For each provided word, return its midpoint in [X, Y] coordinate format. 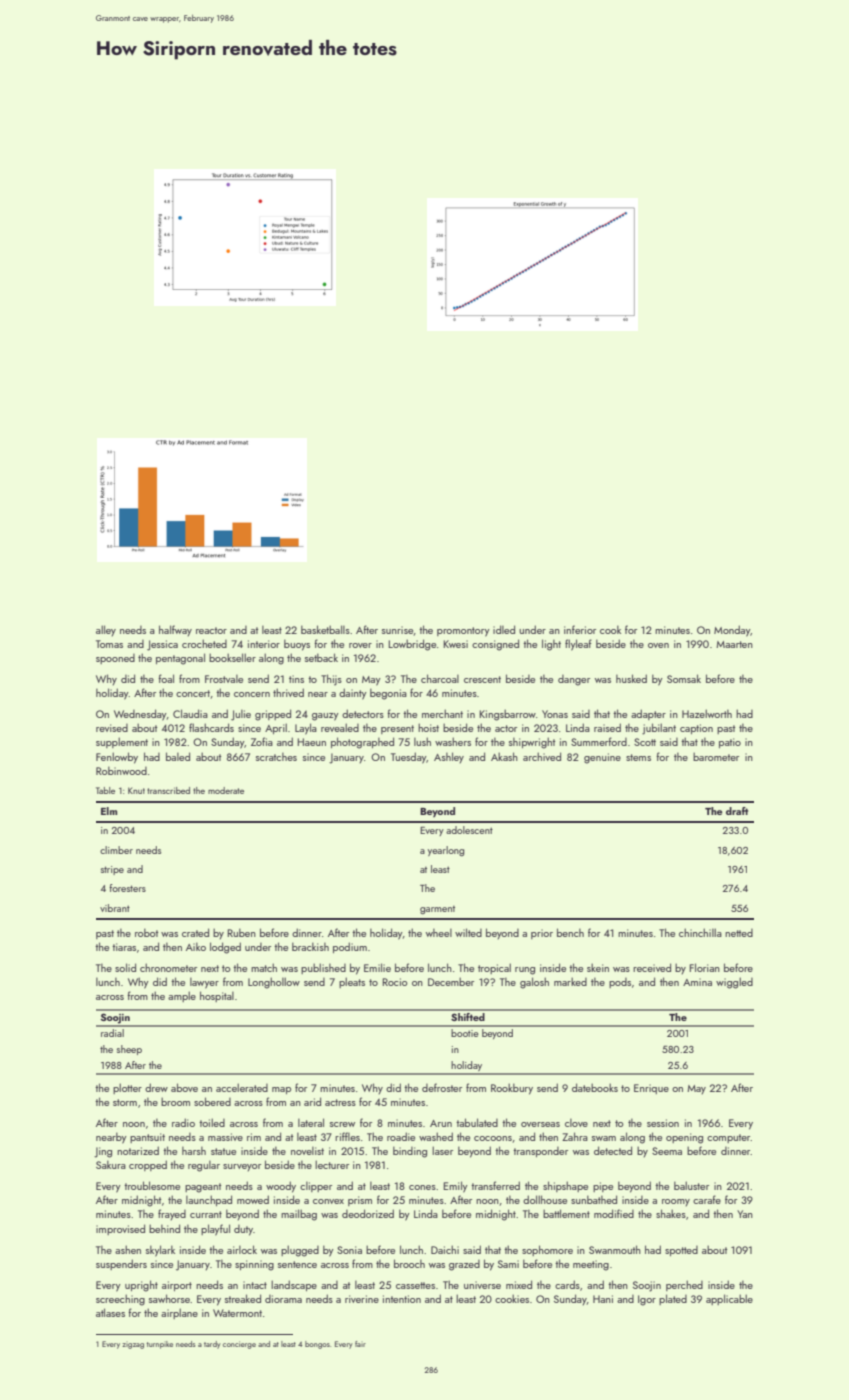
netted [739, 933]
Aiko [196, 947]
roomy [676, 1202]
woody [281, 1187]
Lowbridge [412, 645]
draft [737, 811]
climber [116, 850]
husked [631, 678]
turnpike [160, 1345]
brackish [310, 947]
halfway [175, 630]
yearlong [446, 851]
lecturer [332, 1164]
